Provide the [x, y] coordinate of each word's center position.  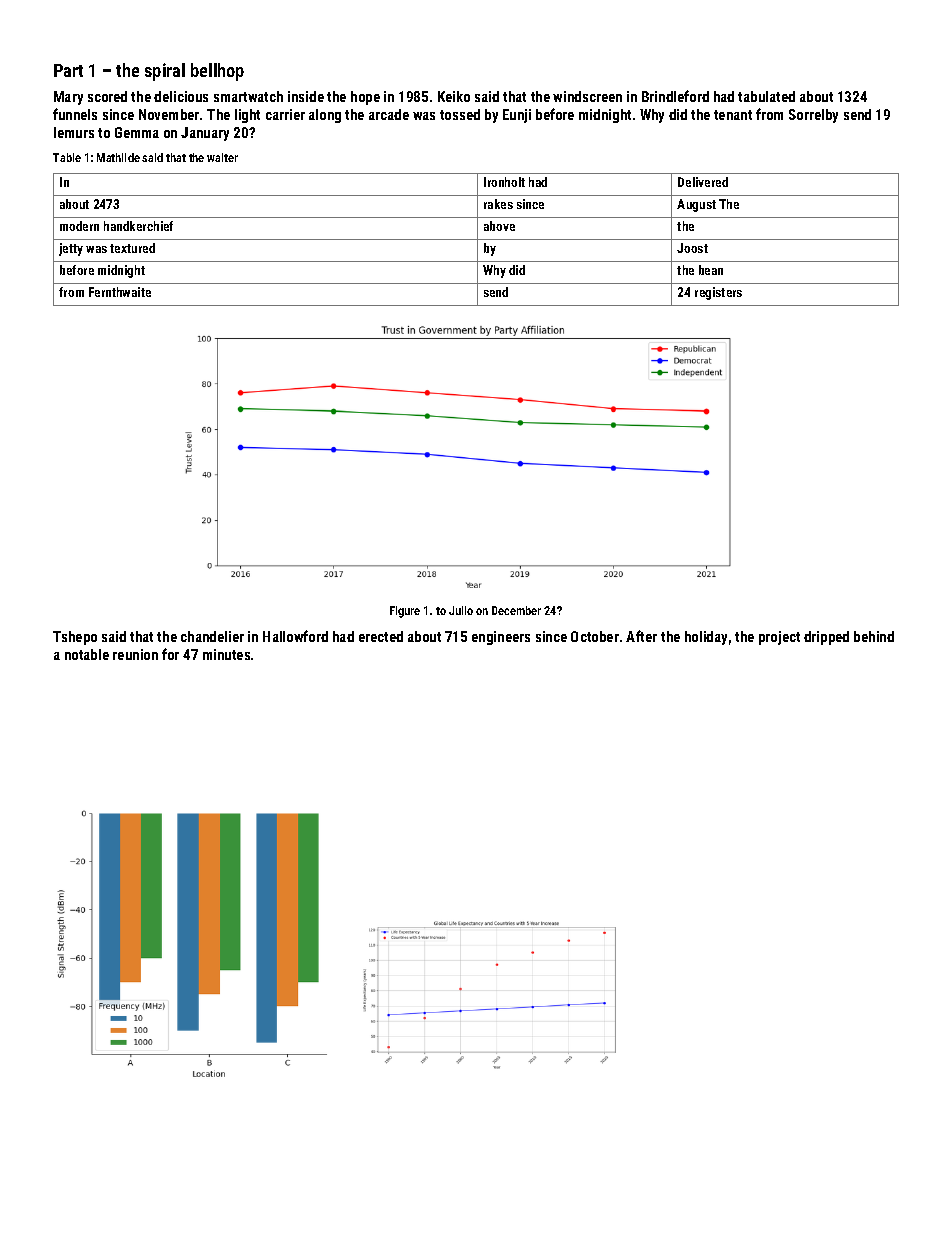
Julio [461, 610]
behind [874, 636]
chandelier [212, 636]
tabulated [766, 96]
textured [132, 248]
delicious [181, 96]
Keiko [454, 96]
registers [718, 293]
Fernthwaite [120, 292]
